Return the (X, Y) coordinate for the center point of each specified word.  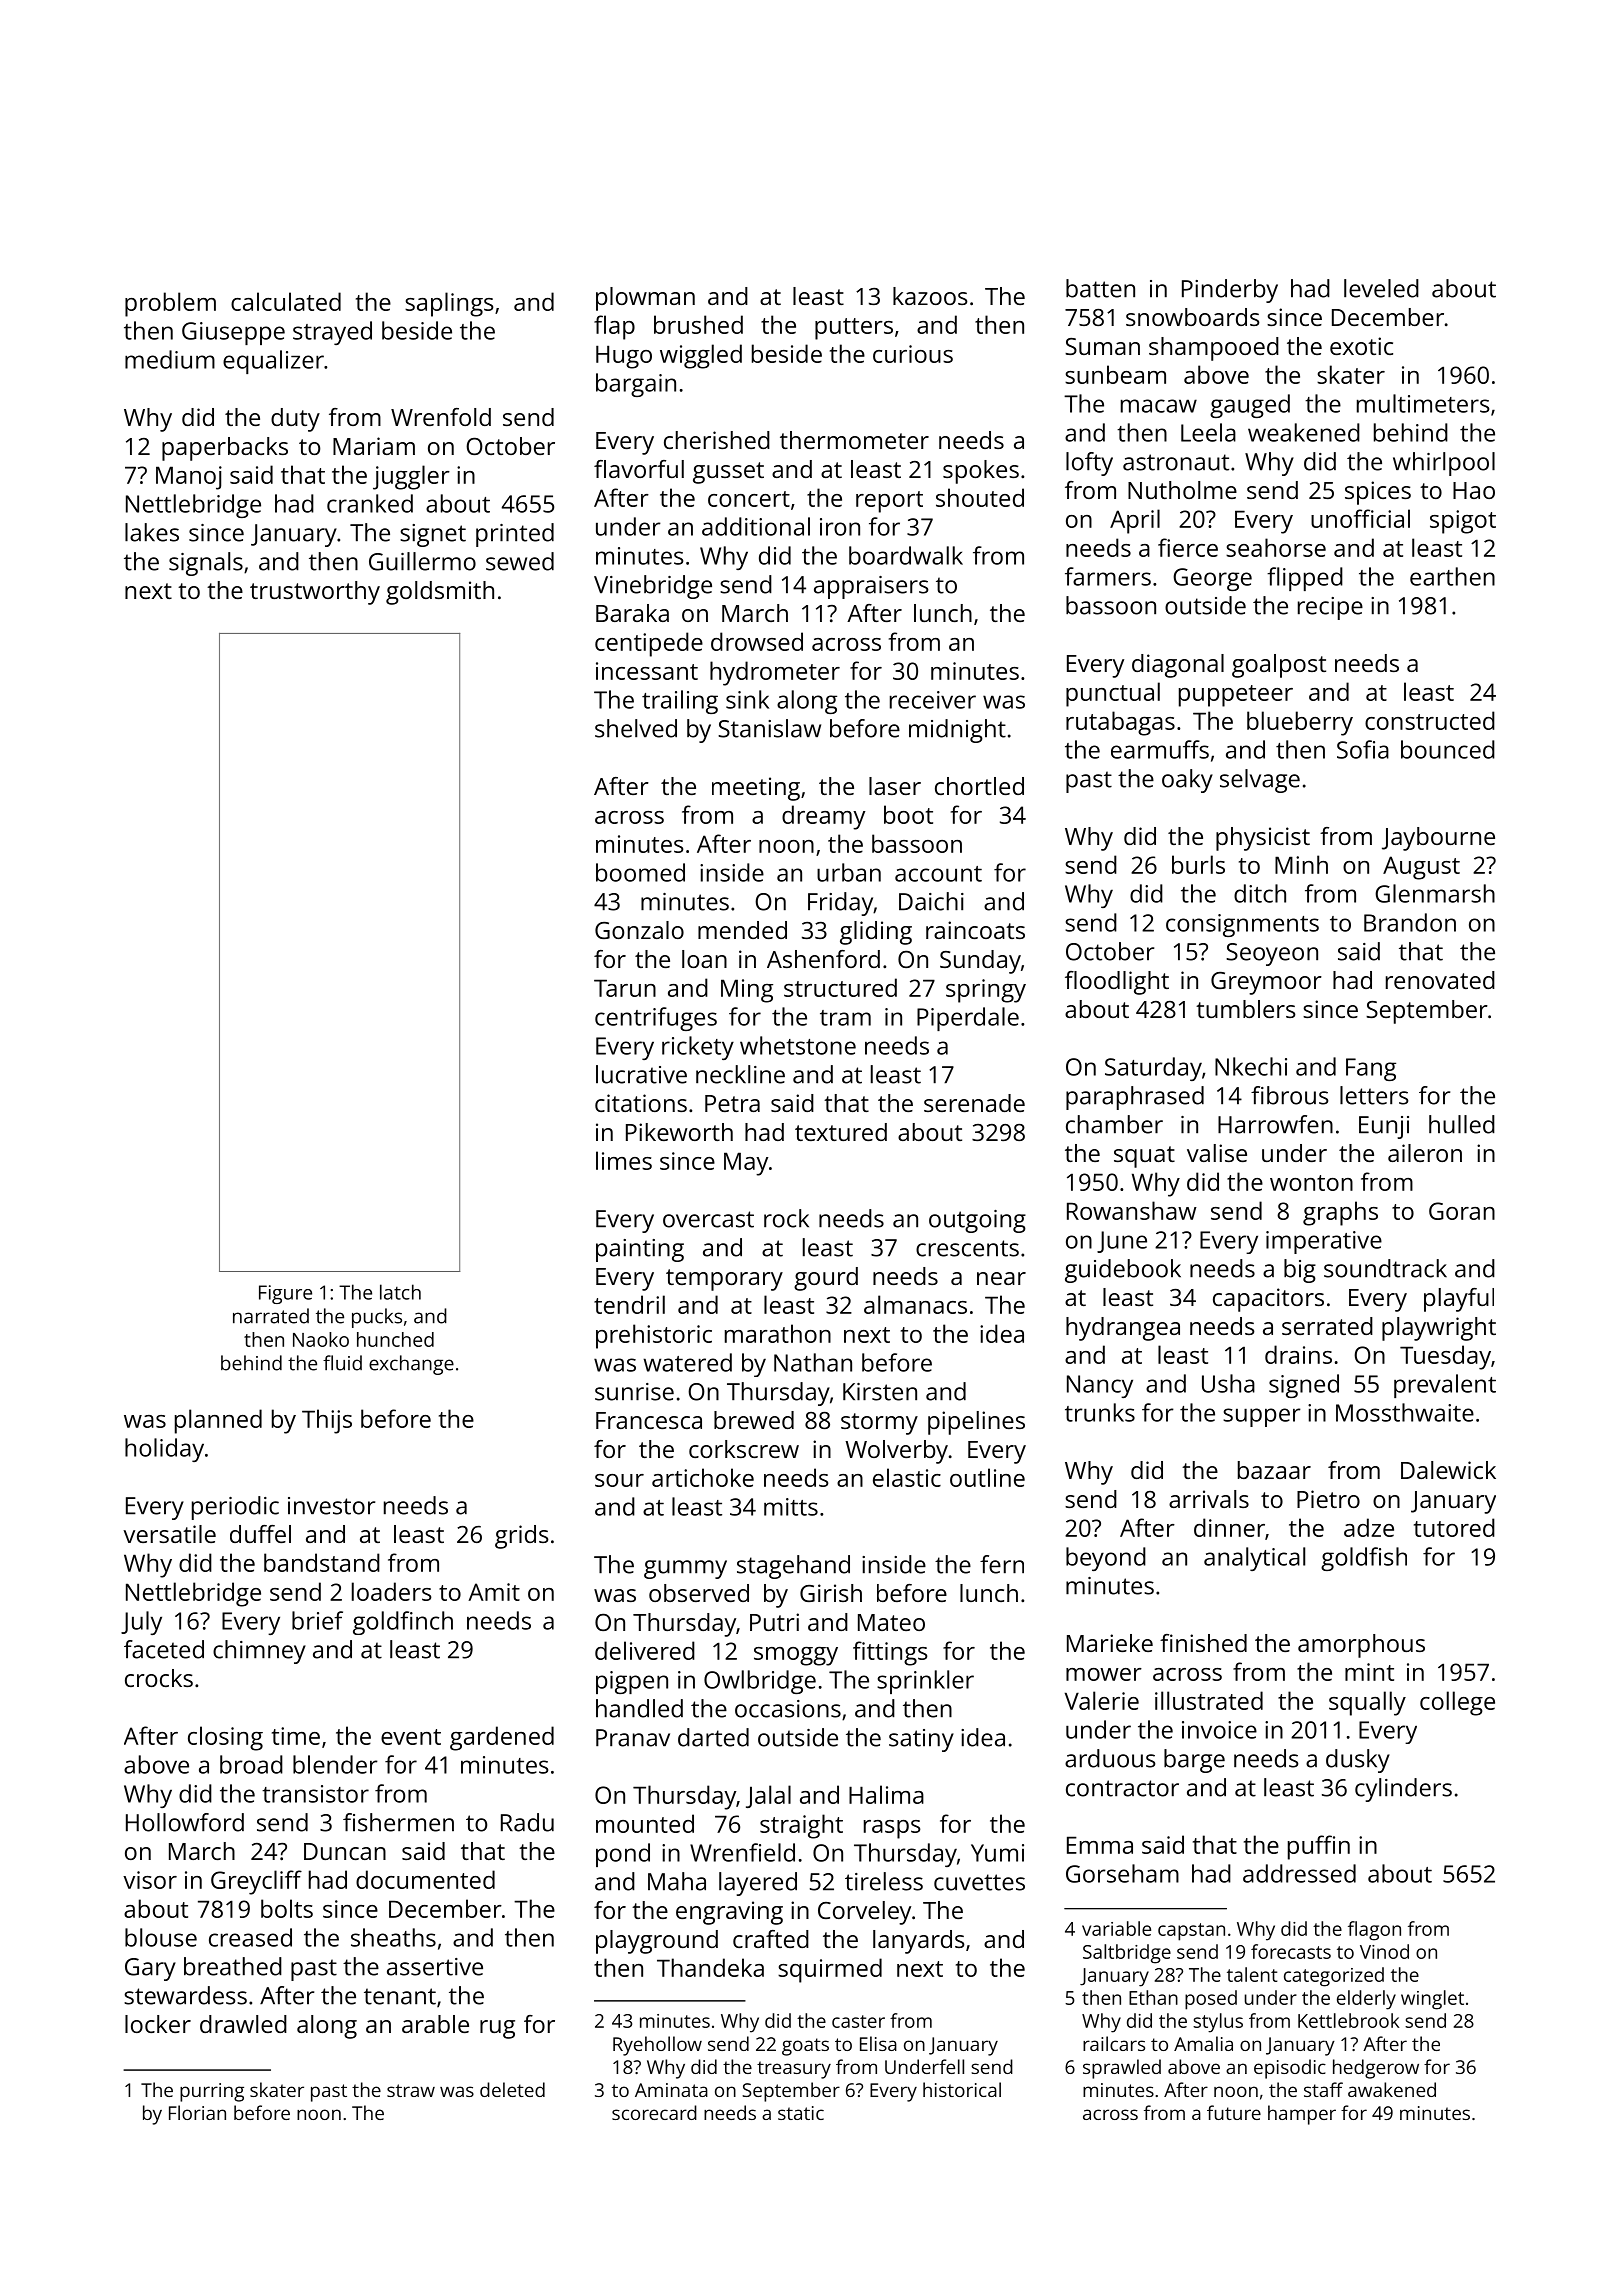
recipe (1330, 608)
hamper (1302, 2115)
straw (411, 2090)
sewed (520, 561)
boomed (640, 872)
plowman (645, 299)
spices (1378, 493)
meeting (756, 789)
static (801, 2113)
